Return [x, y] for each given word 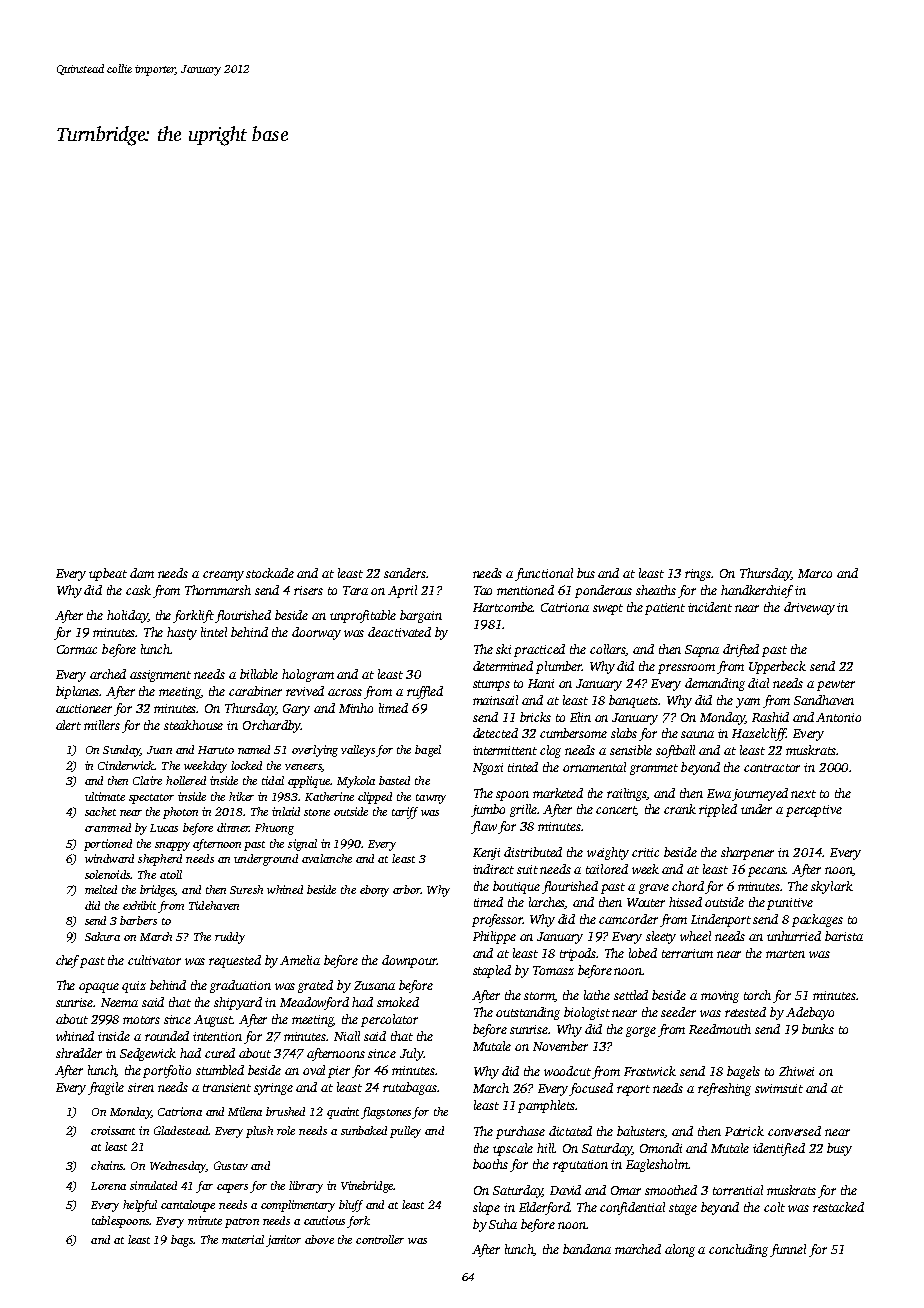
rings [698, 575]
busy [839, 1149]
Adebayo [810, 1013]
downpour [409, 961]
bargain [421, 616]
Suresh [246, 889]
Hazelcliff [759, 734]
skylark [832, 887]
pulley [405, 1132]
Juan [159, 750]
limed [393, 708]
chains [107, 1165]
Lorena [108, 1186]
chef [68, 961]
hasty [182, 633]
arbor [406, 889]
